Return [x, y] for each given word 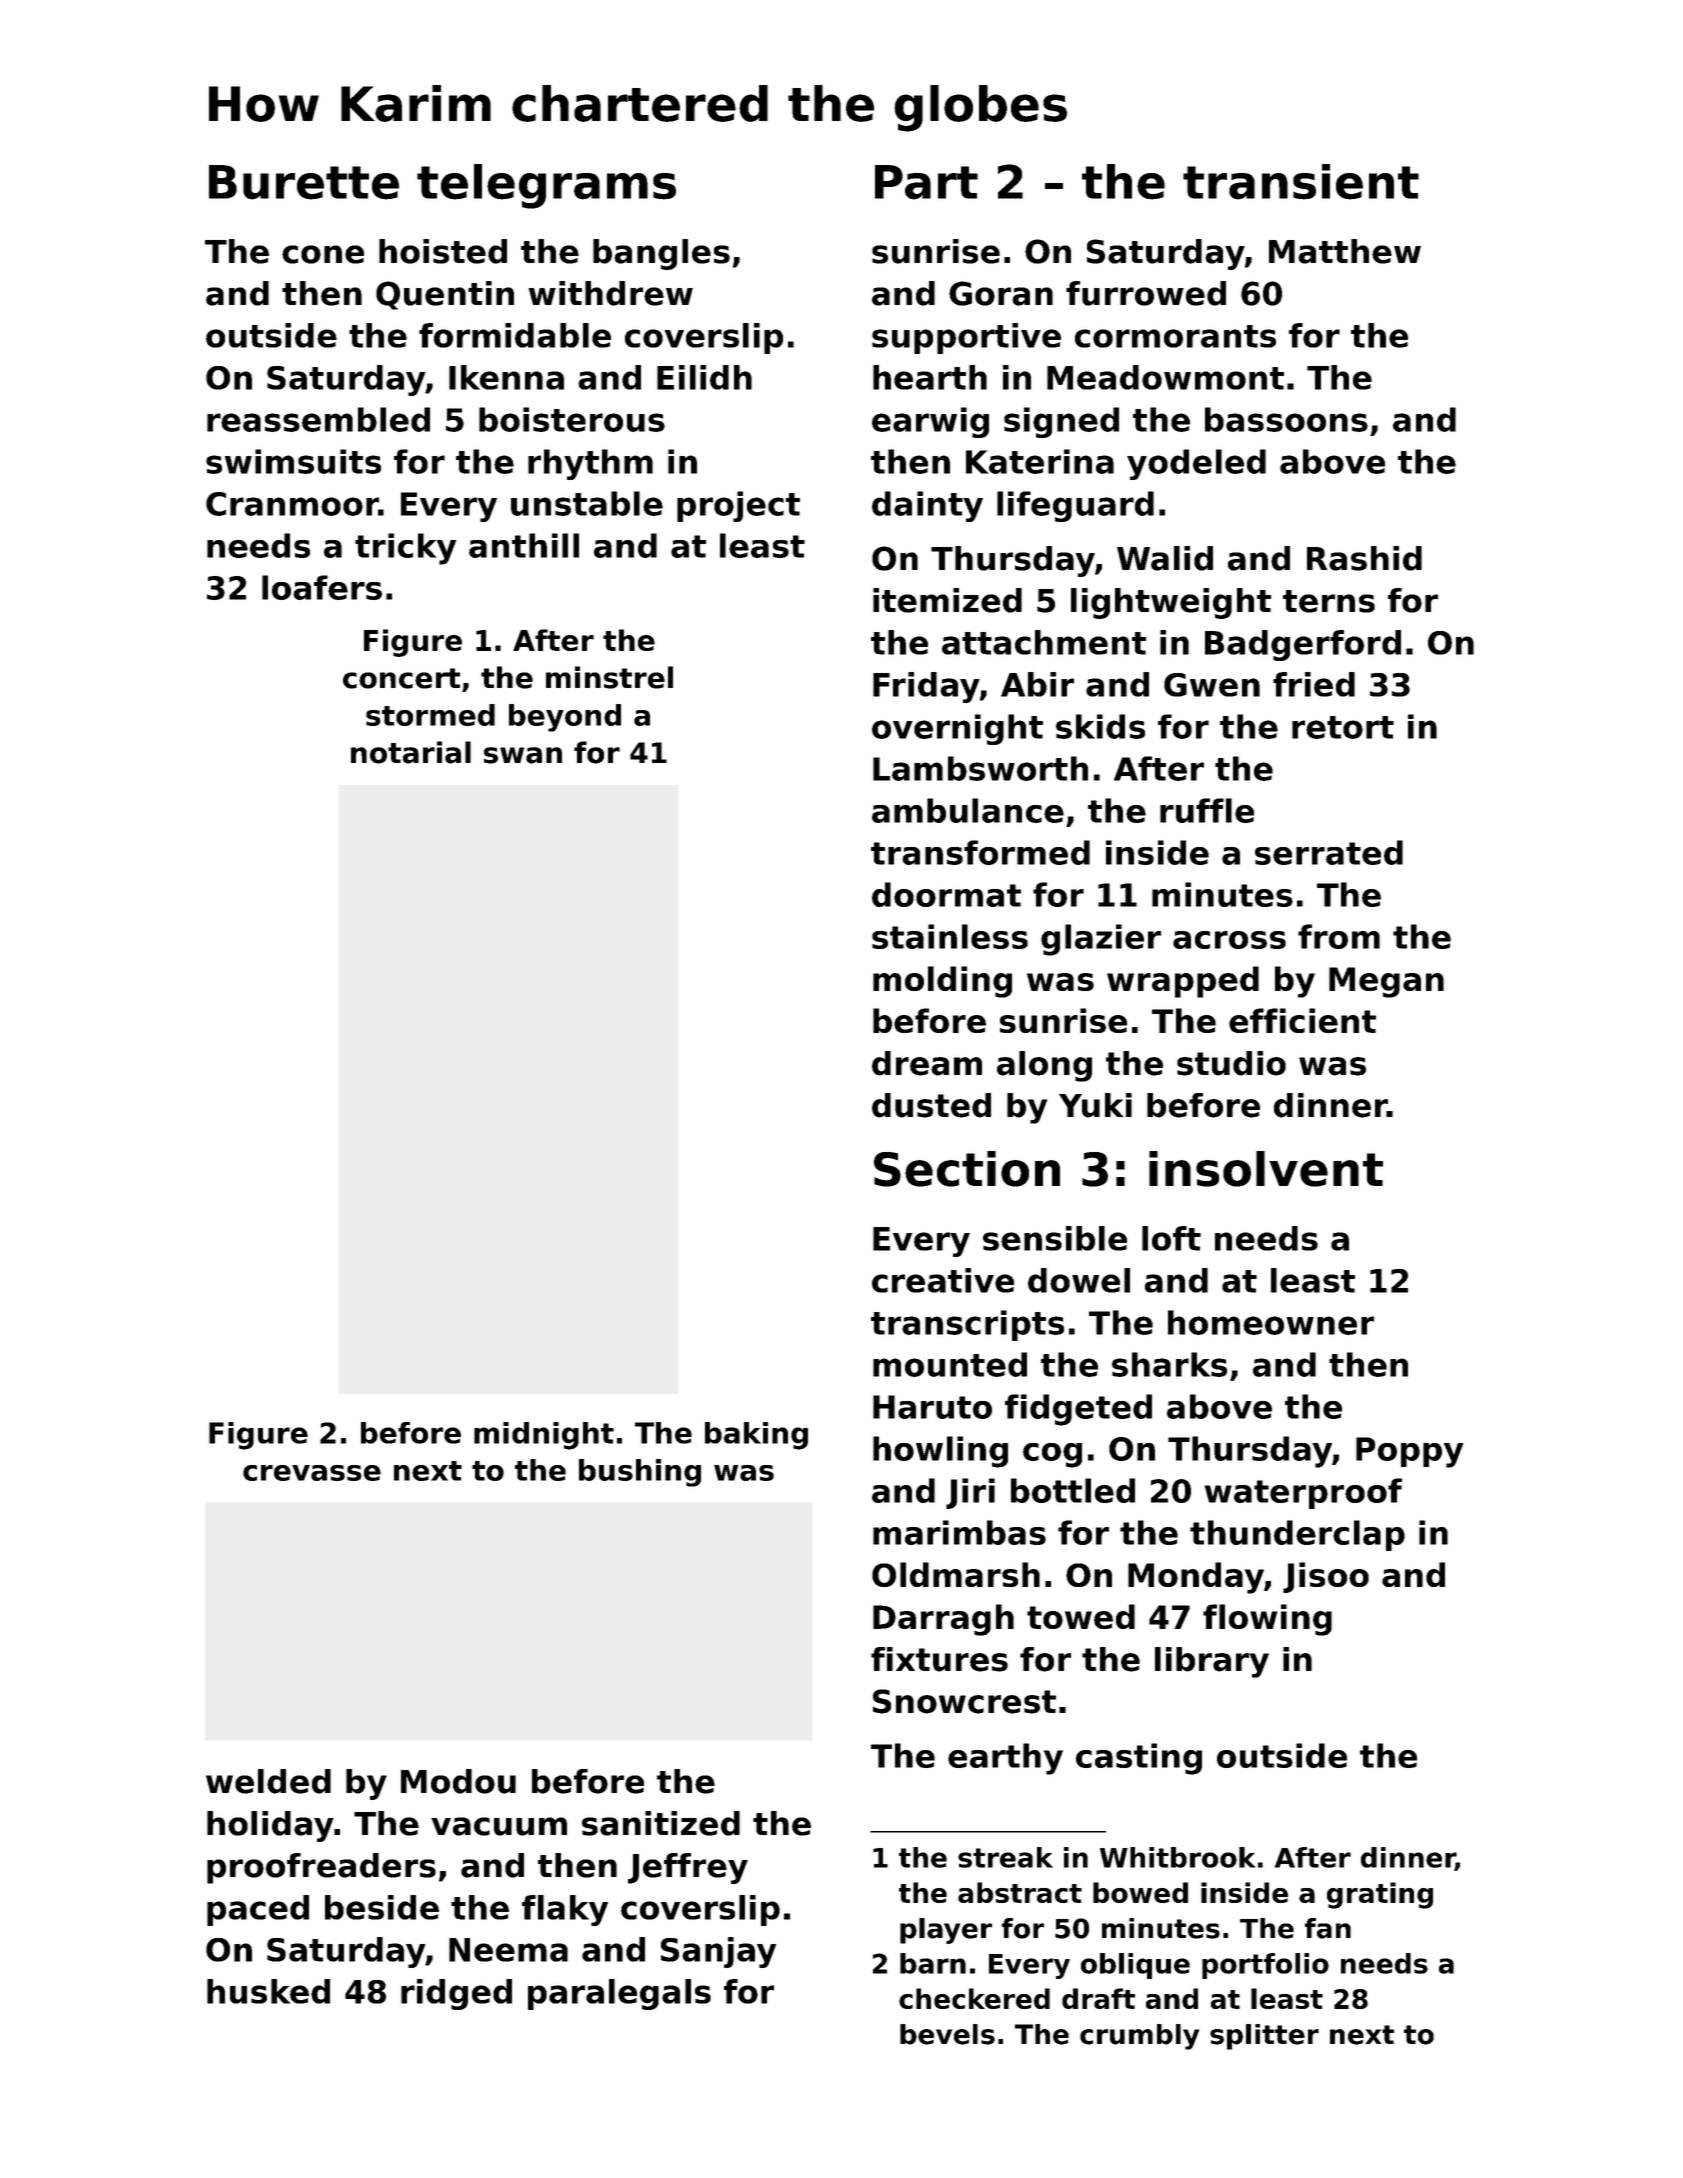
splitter [1264, 2037]
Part [926, 182]
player [946, 1931]
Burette [304, 182]
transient [1301, 182]
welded [268, 1781]
